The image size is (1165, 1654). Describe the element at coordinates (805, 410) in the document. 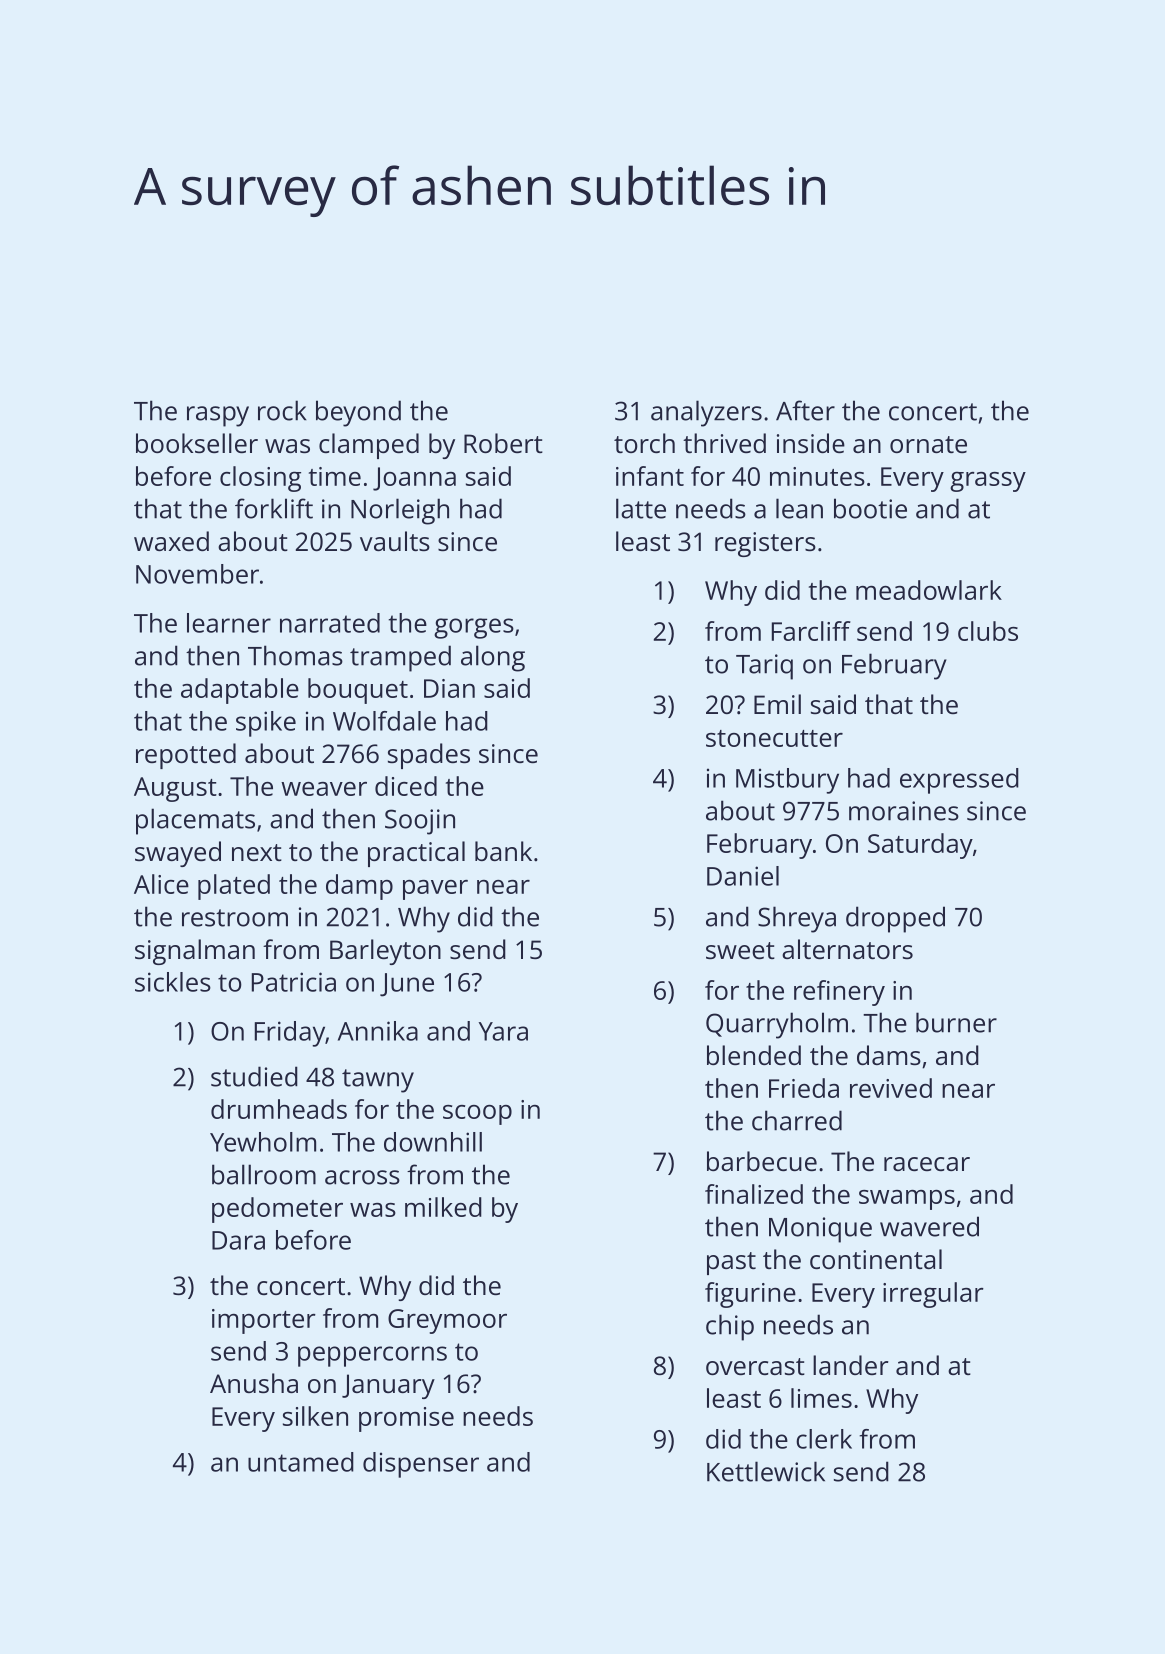

I see `After` at that location.
